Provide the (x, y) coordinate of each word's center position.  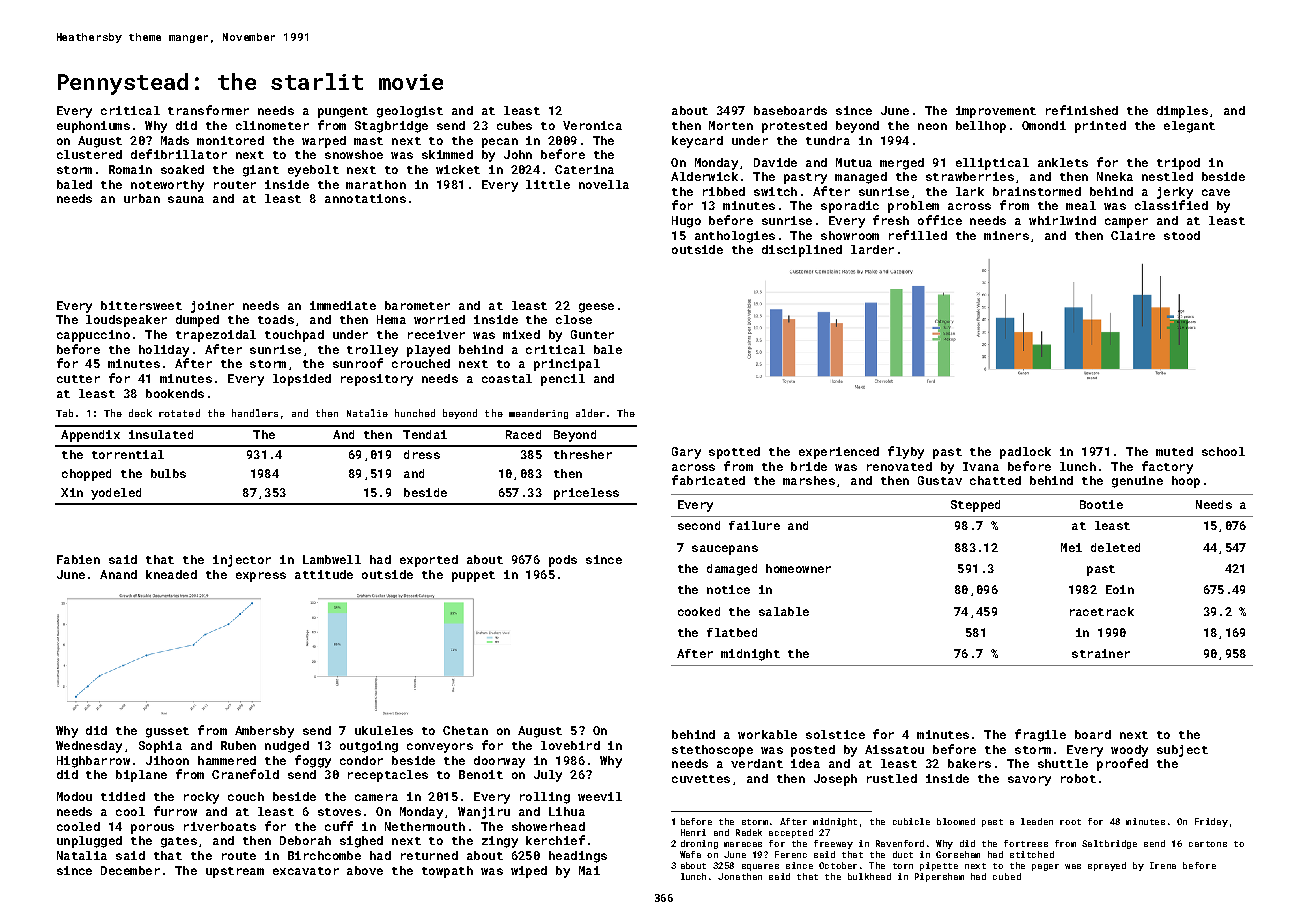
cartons (1208, 844)
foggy (313, 761)
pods (563, 561)
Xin (72, 492)
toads (276, 319)
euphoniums (93, 127)
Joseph (835, 780)
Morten (731, 125)
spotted (734, 453)
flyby (906, 452)
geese (596, 308)
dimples (1182, 112)
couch (246, 796)
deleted (1115, 547)
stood (1182, 235)
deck (140, 413)
